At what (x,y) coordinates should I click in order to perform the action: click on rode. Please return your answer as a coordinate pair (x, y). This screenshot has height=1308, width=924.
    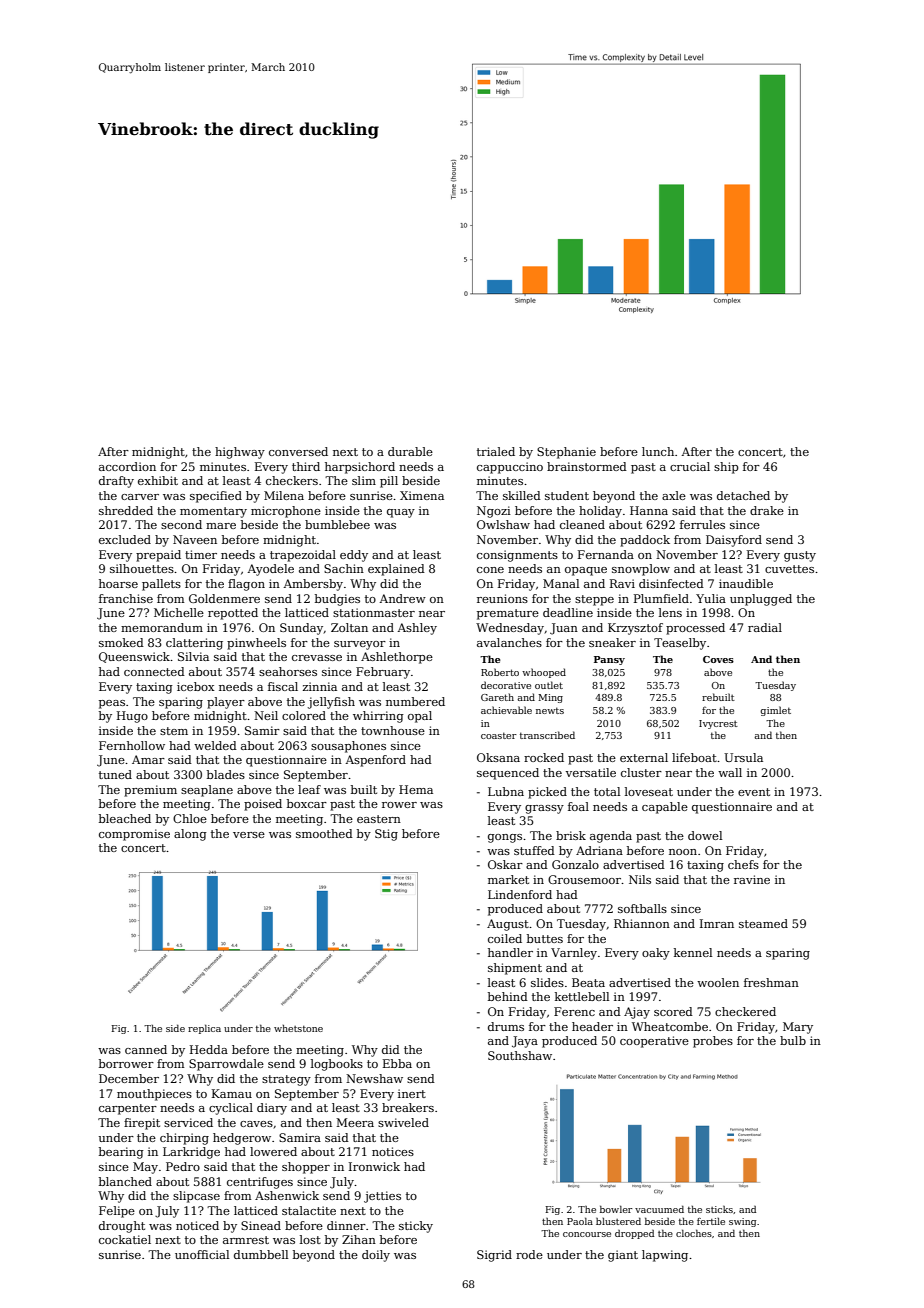
    Looking at the image, I should click on (529, 1254).
